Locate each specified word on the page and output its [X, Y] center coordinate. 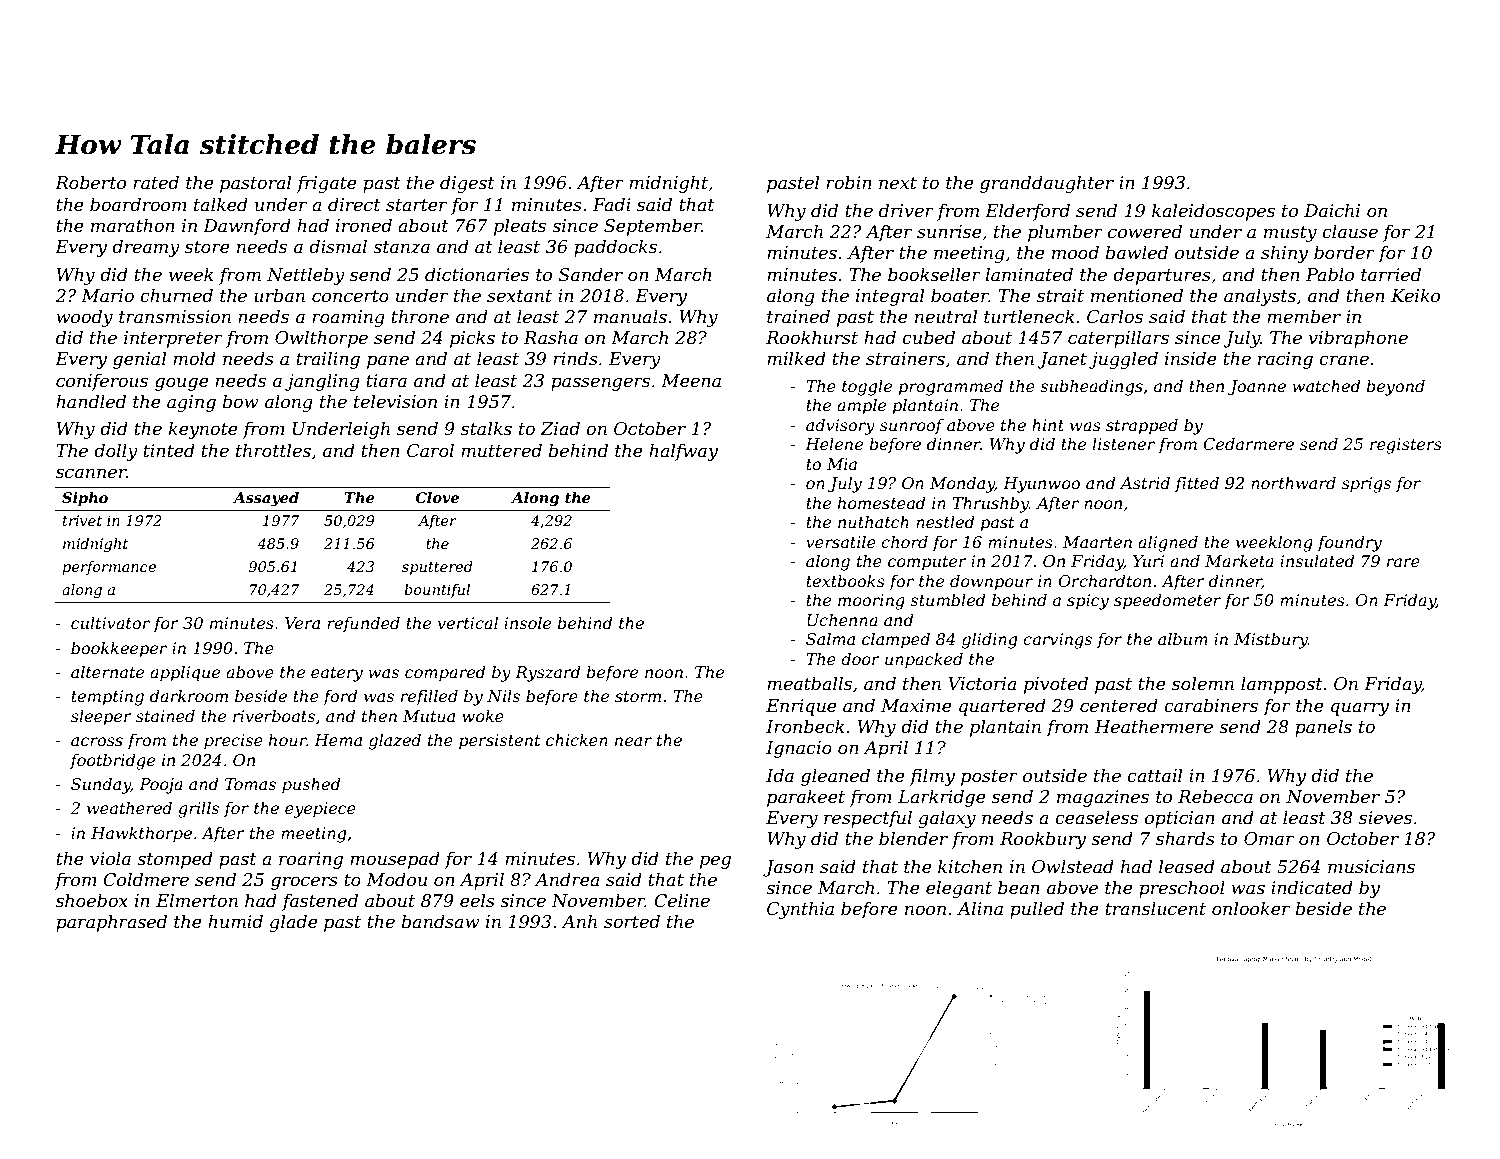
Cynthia [800, 910]
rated [156, 182]
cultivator [110, 622]
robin [849, 182]
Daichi [1332, 210]
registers [1406, 446]
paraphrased [111, 923]
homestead [882, 502]
